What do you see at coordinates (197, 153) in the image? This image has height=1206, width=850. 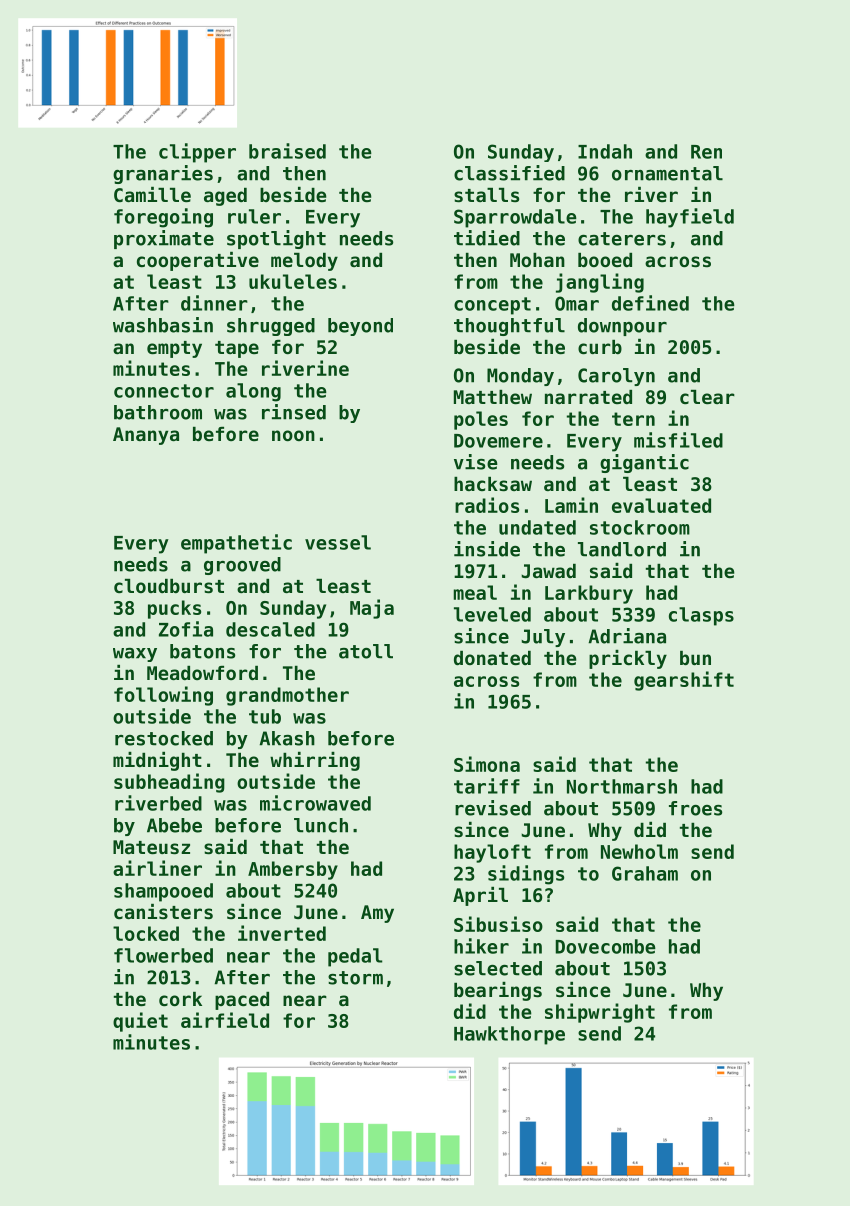 I see `clipper` at bounding box center [197, 153].
